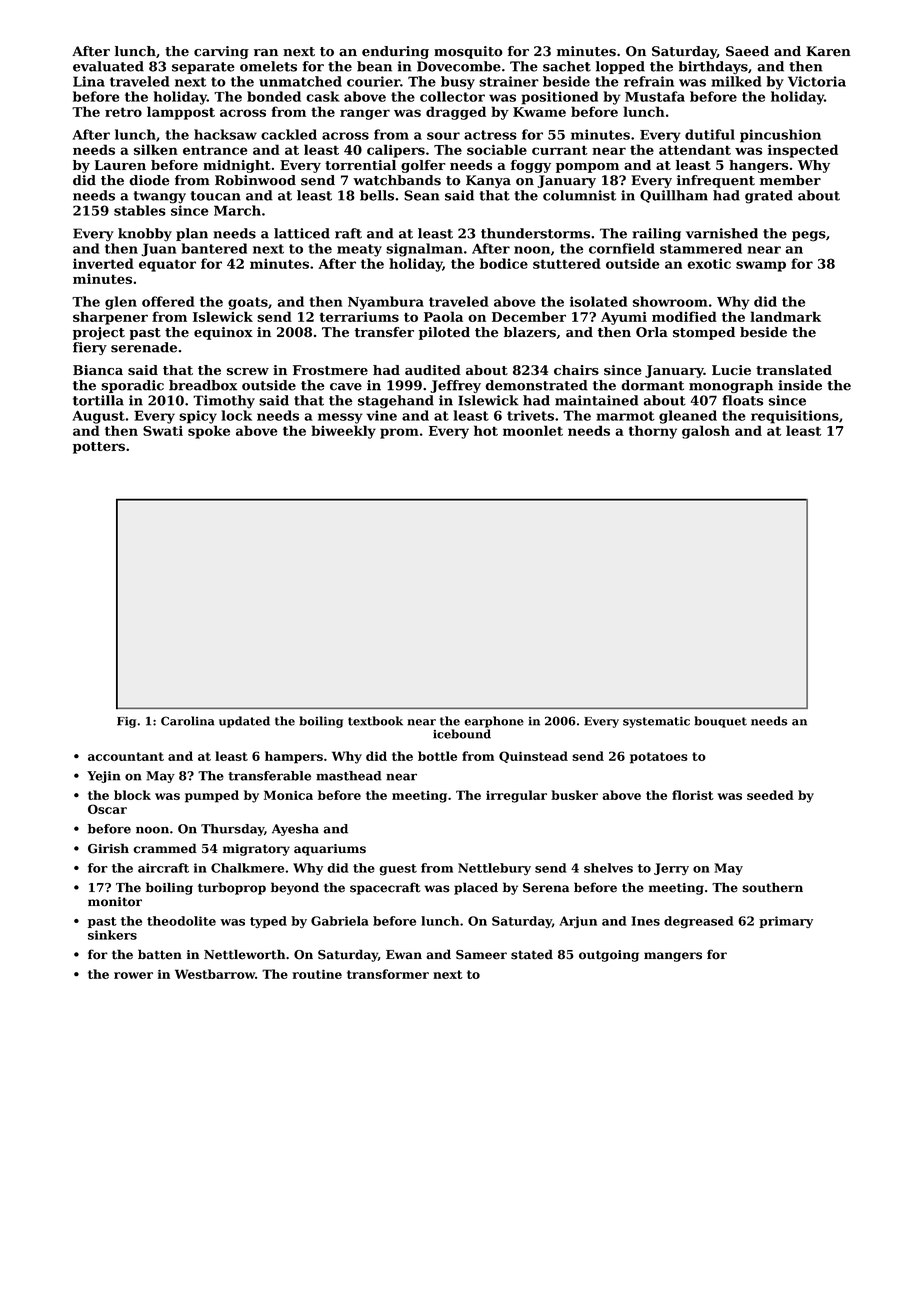  I want to click on Westbarrow, so click(215, 974).
